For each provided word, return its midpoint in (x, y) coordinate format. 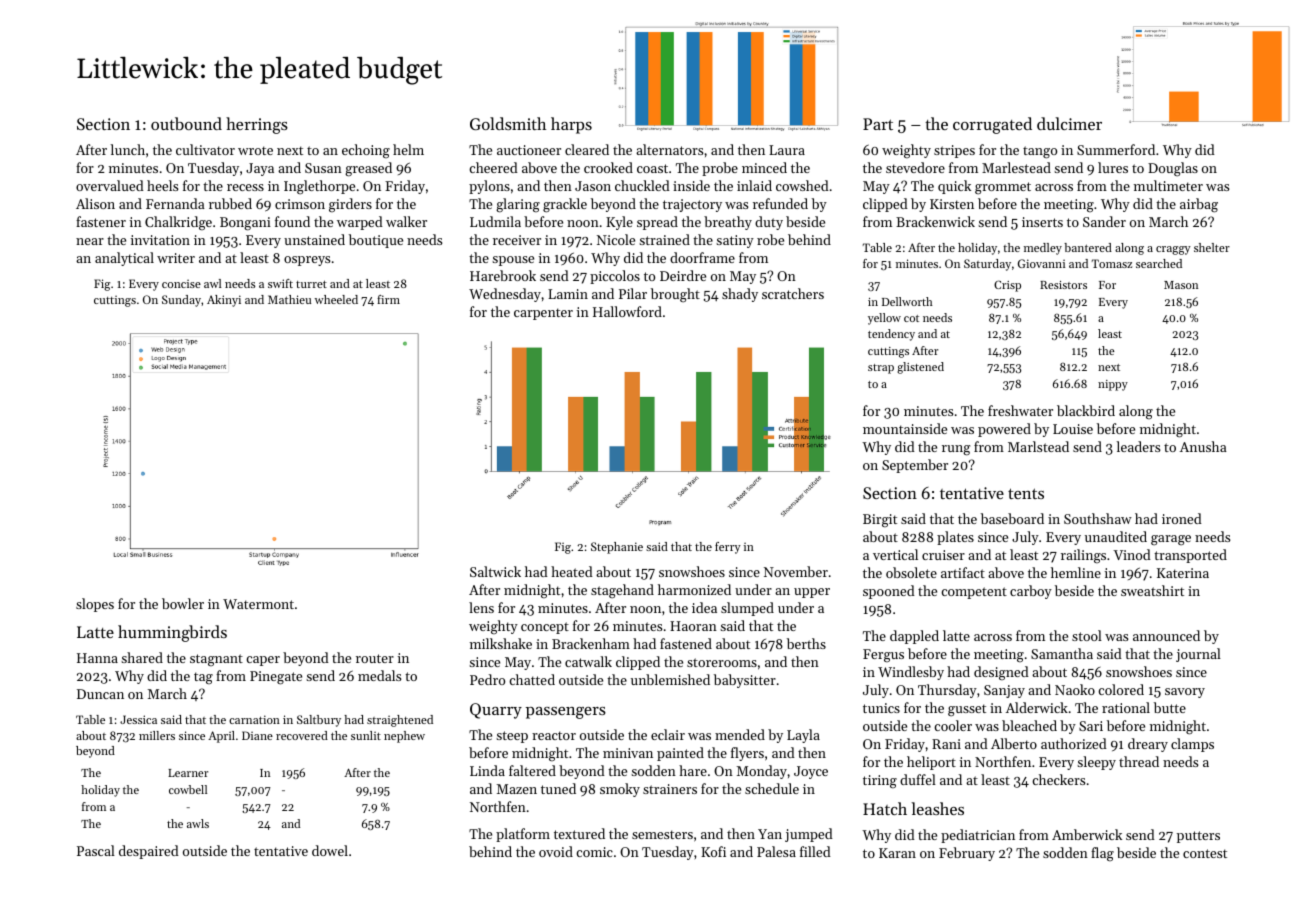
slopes (95, 605)
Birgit (880, 520)
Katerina (1183, 573)
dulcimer (1069, 123)
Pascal (96, 850)
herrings (257, 125)
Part (878, 124)
